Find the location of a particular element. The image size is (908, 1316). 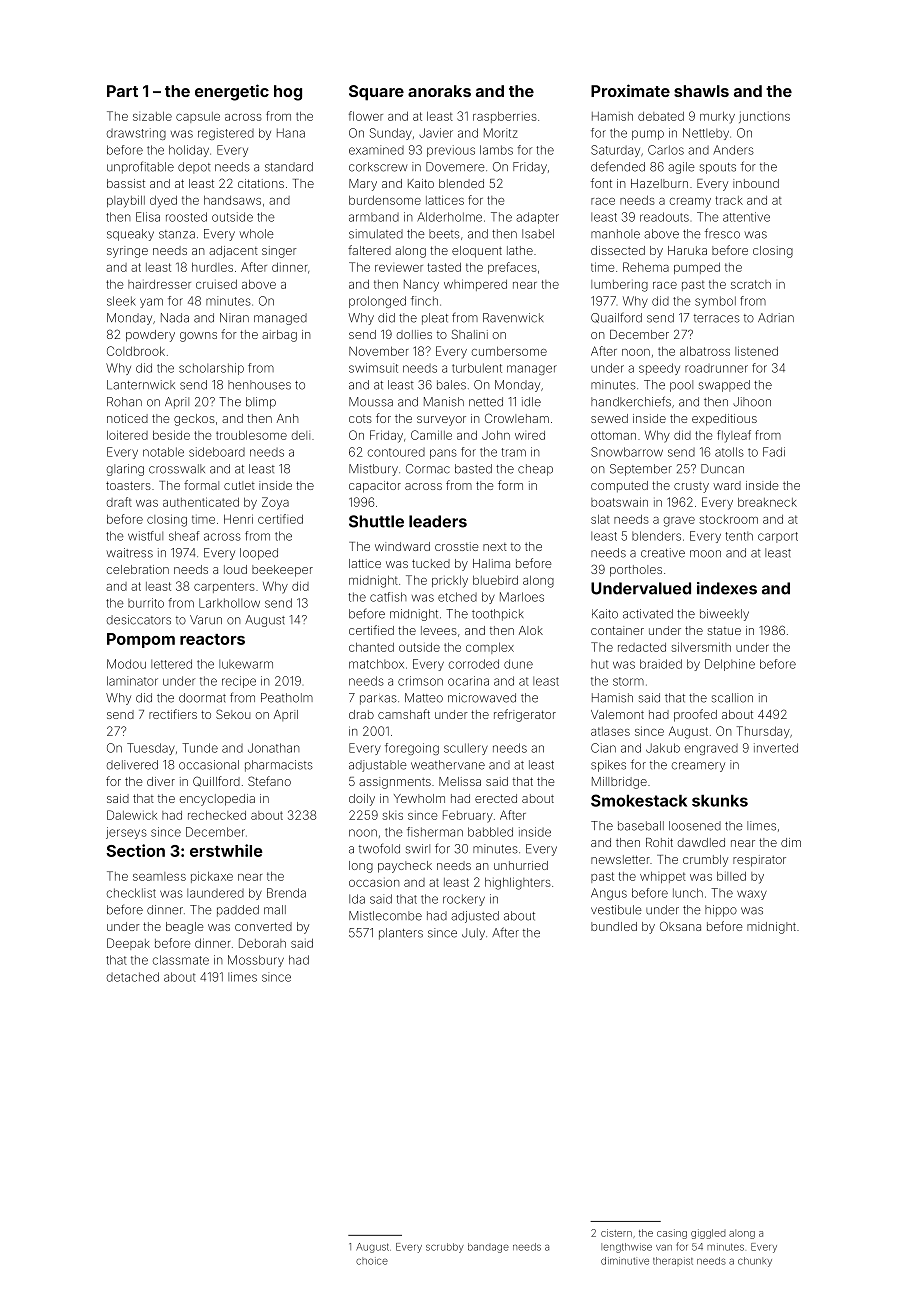

choice is located at coordinates (372, 1261).
